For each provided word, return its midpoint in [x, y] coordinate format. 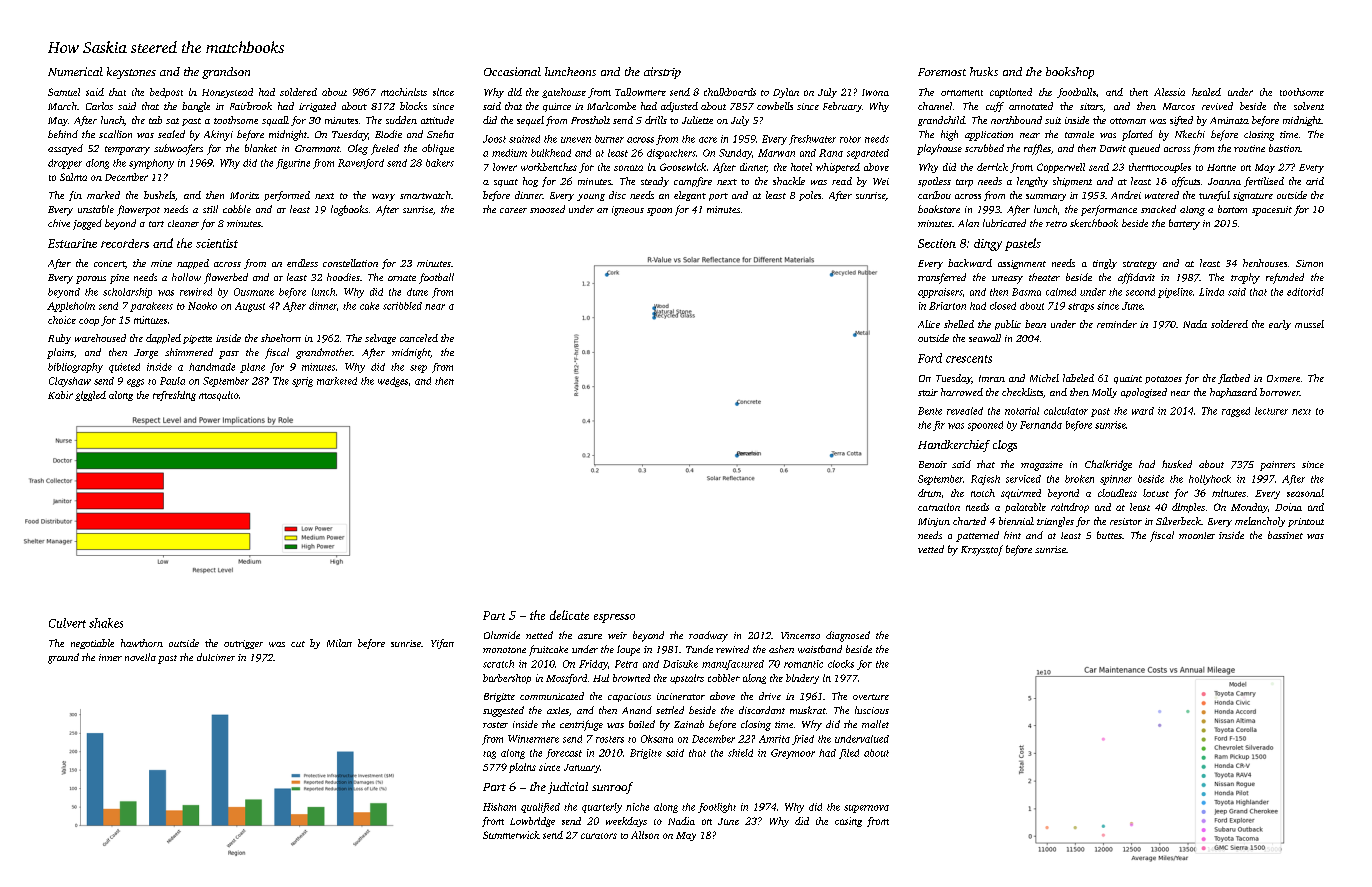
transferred [942, 278]
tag [489, 755]
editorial [1305, 292]
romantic [803, 664]
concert [109, 264]
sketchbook [1094, 223]
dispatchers [671, 154]
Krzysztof [982, 550]
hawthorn [142, 643]
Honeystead [227, 93]
